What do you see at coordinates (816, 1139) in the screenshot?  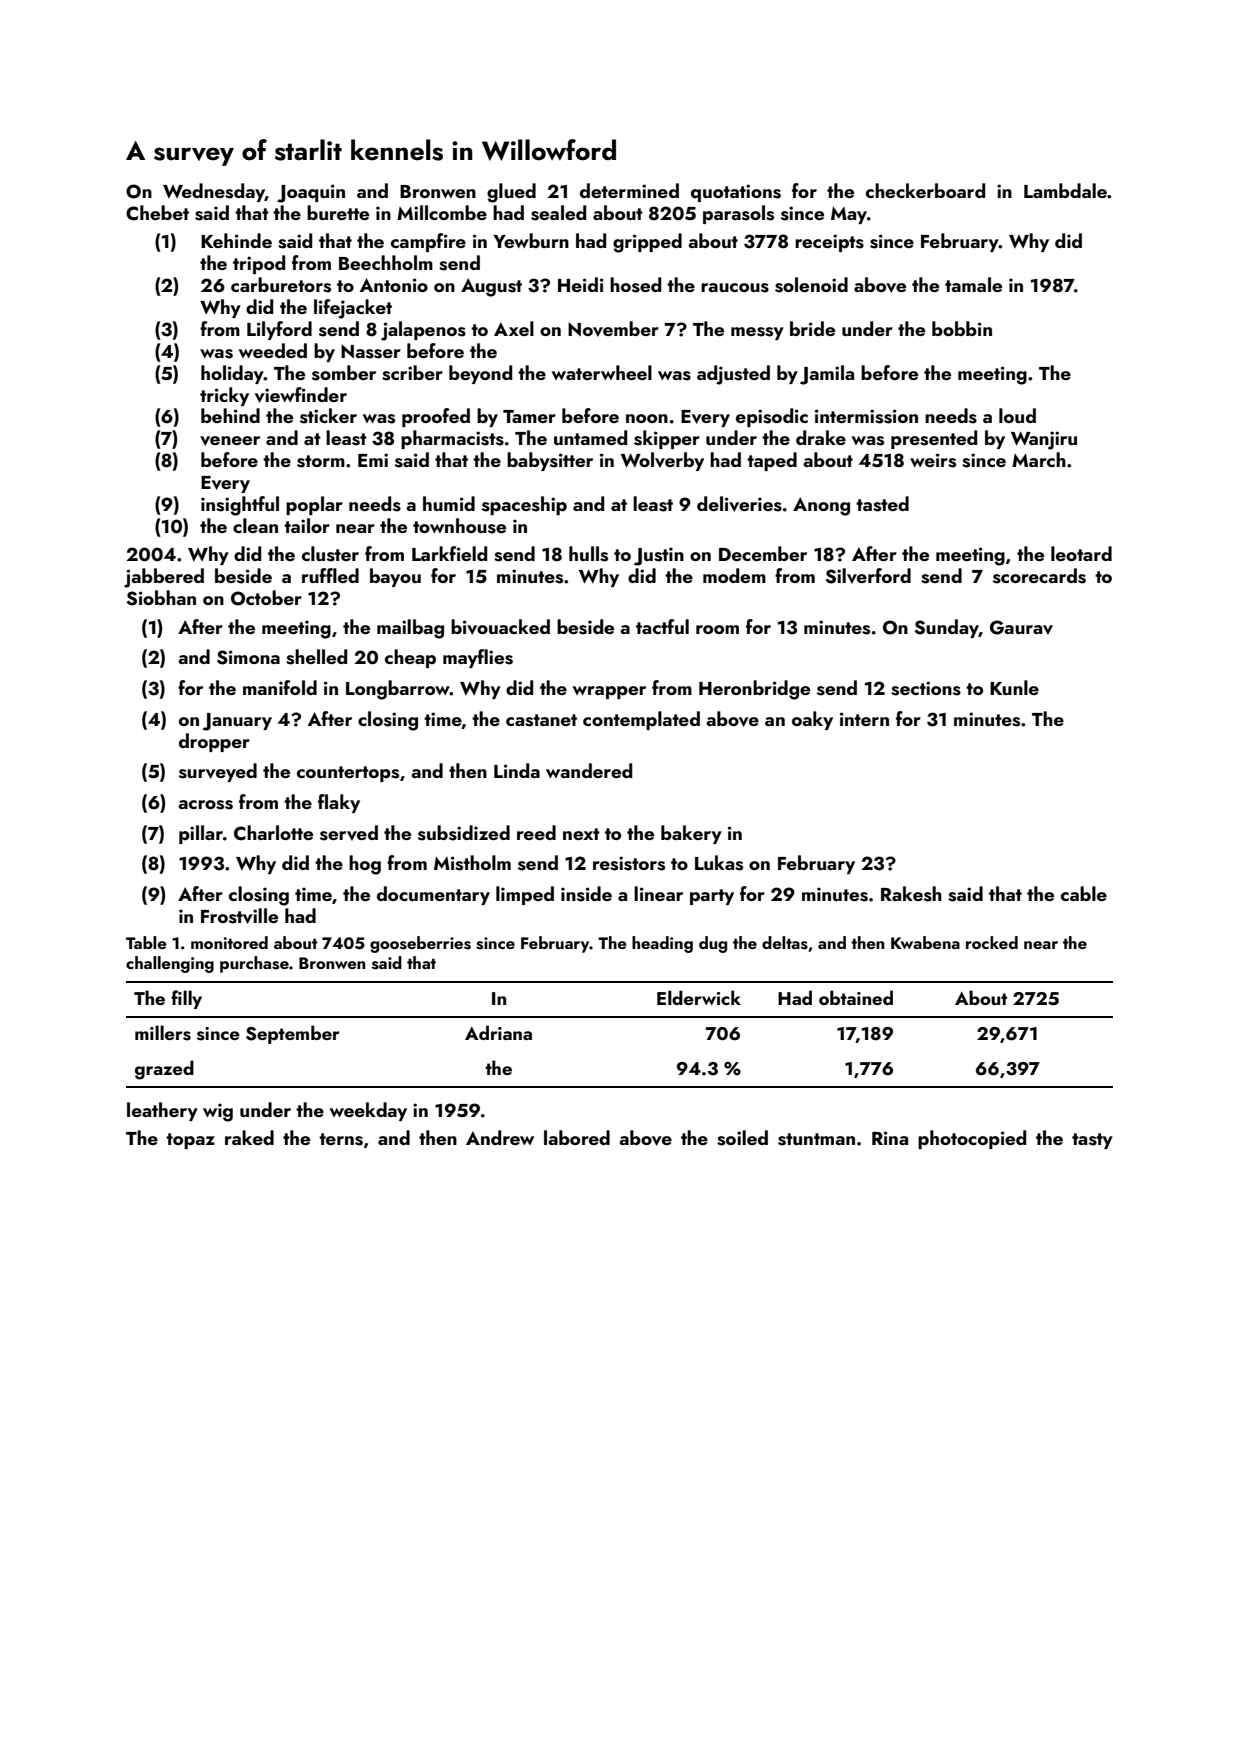 I see `stuntman` at bounding box center [816, 1139].
